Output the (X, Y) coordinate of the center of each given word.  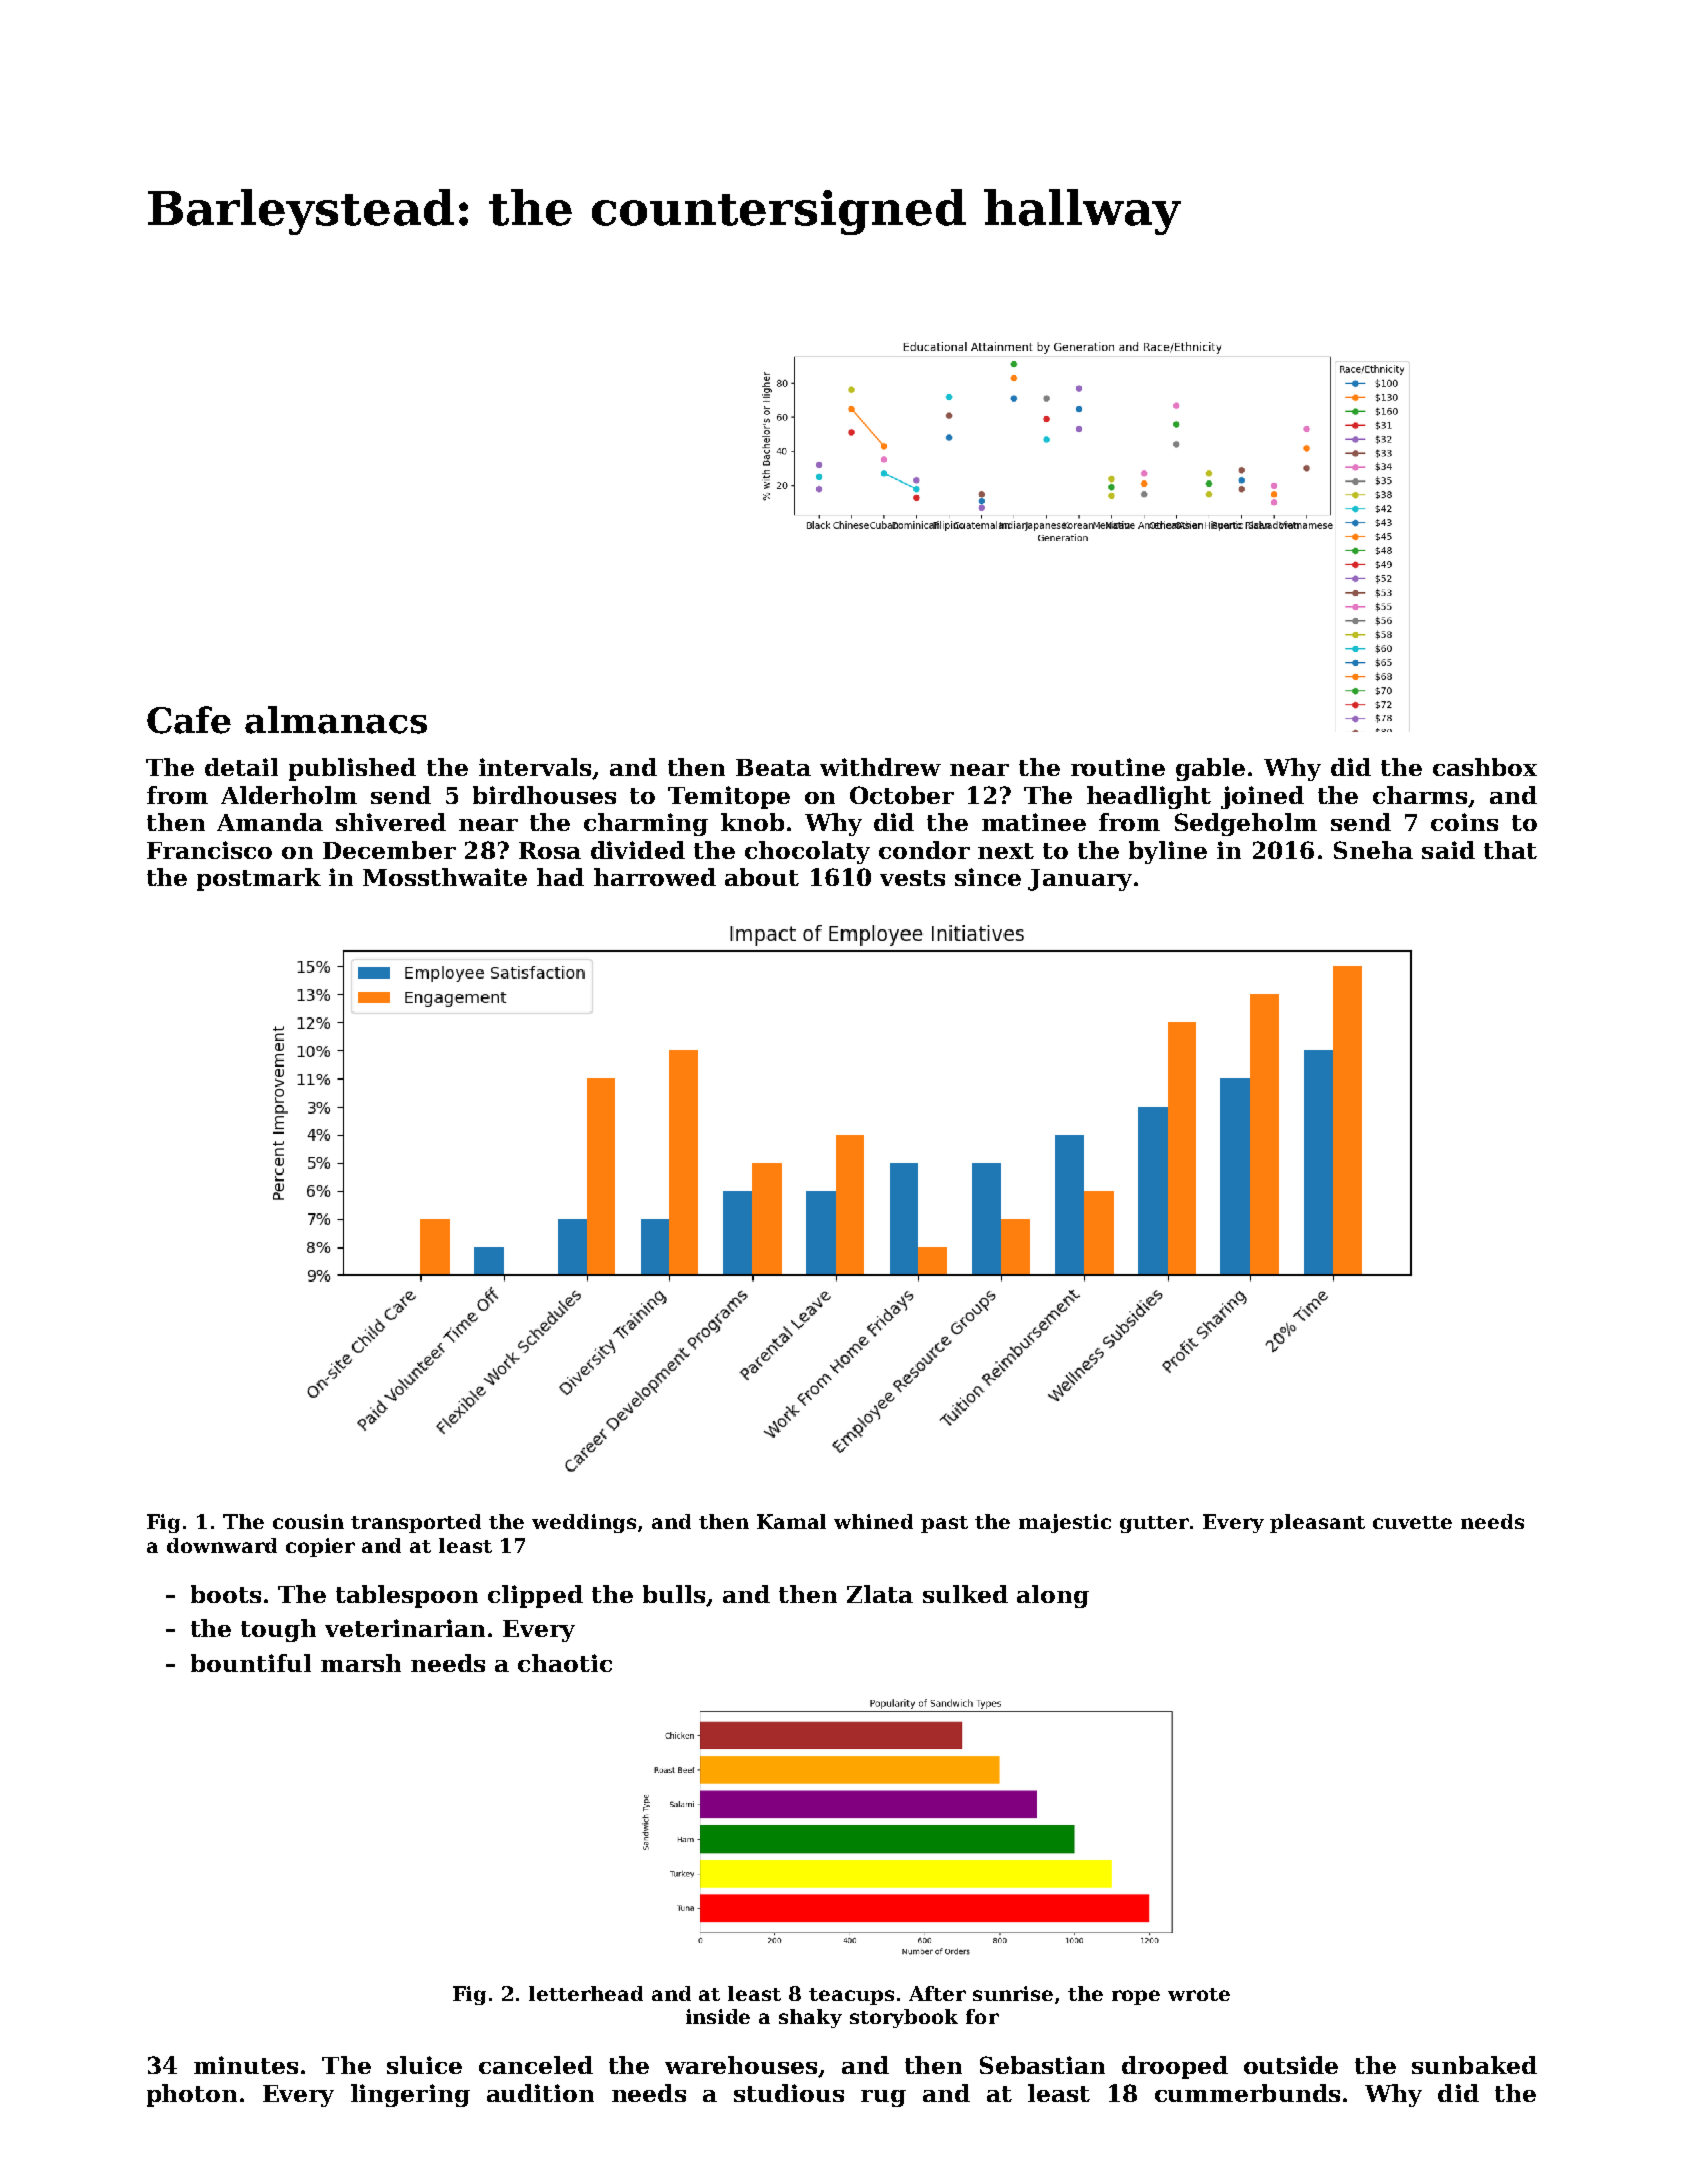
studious (789, 2093)
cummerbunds (1247, 2093)
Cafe (189, 720)
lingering (410, 2095)
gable (1210, 769)
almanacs (336, 720)
